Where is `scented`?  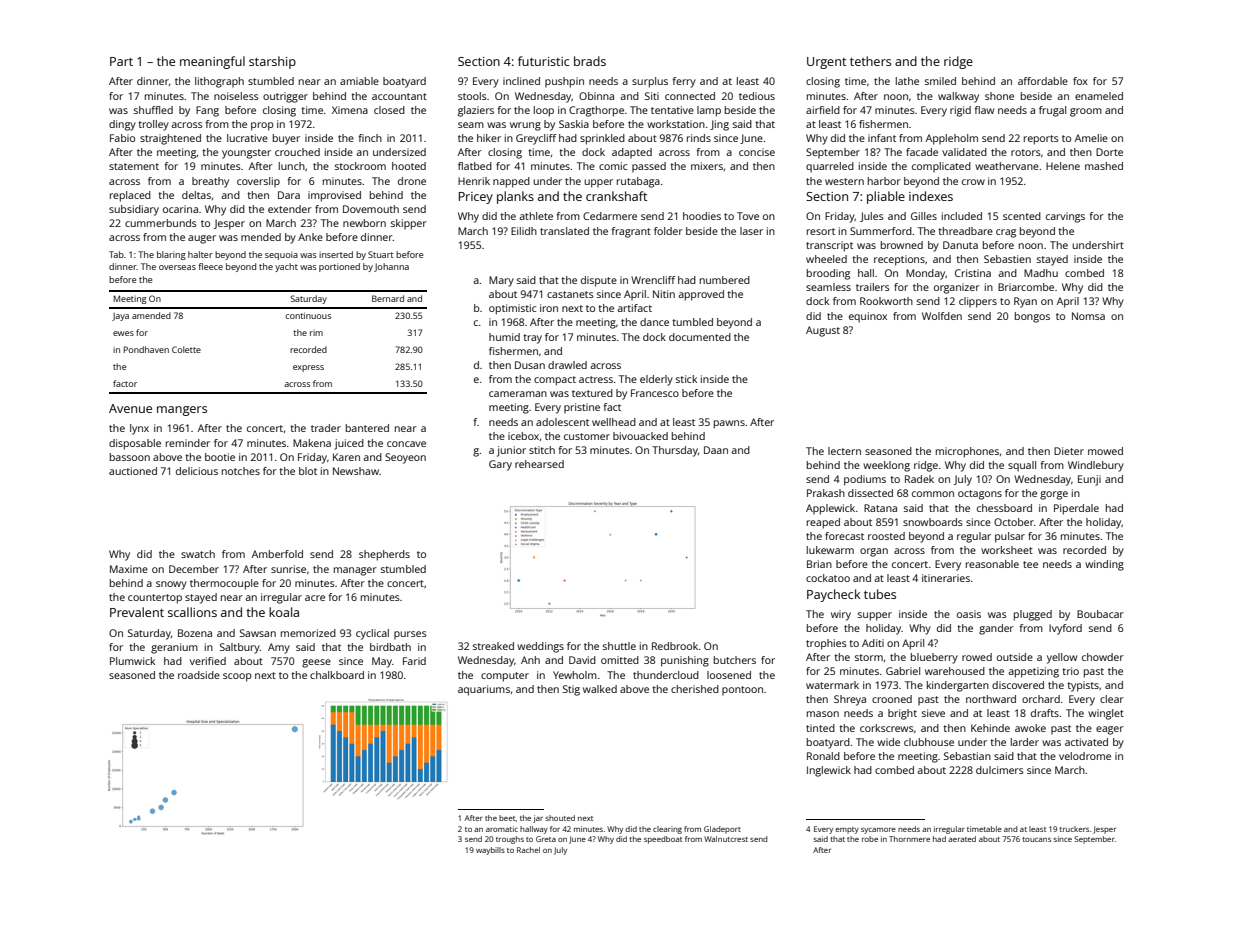 scented is located at coordinates (1022, 216).
